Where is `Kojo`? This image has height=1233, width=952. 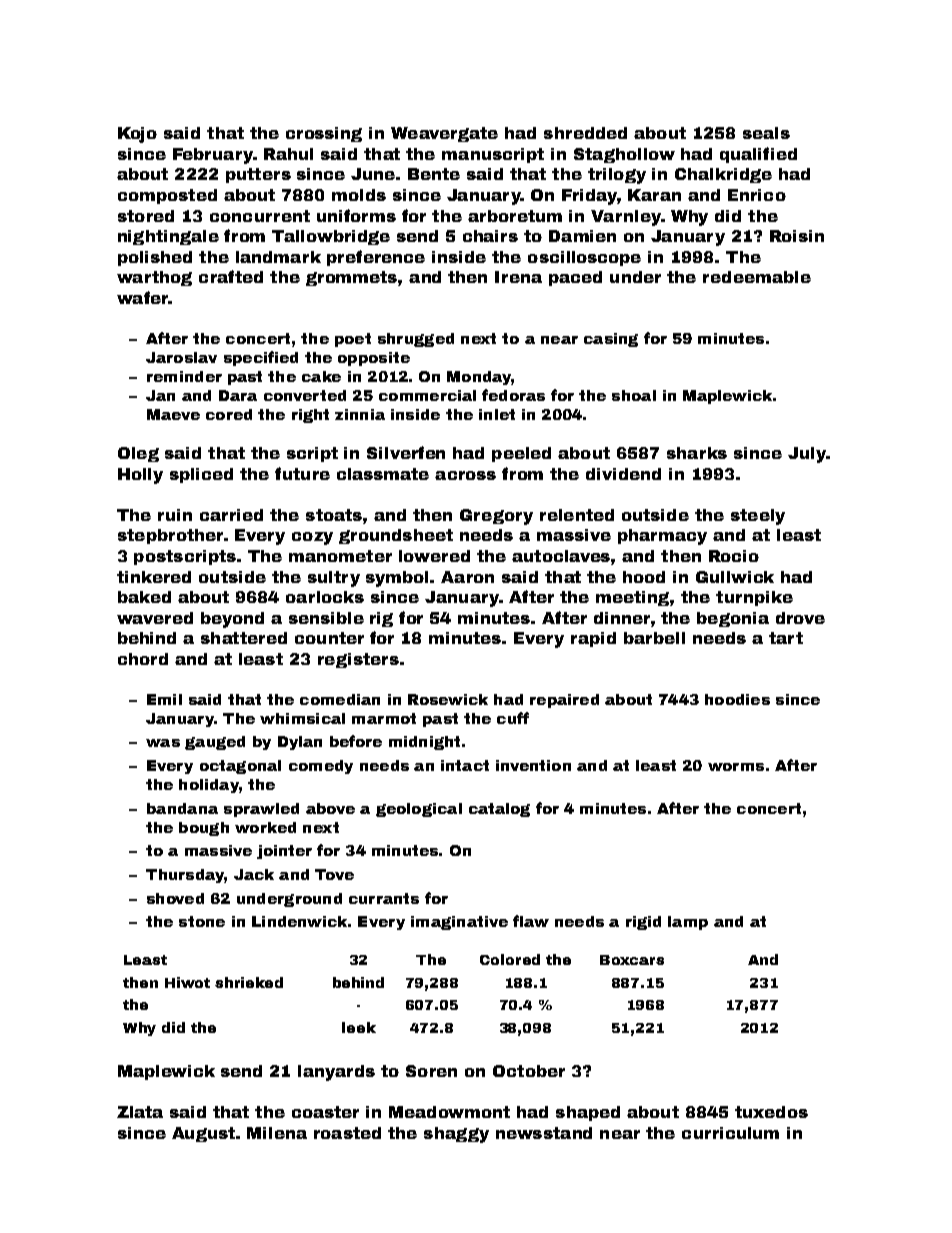
Kojo is located at coordinates (137, 135).
